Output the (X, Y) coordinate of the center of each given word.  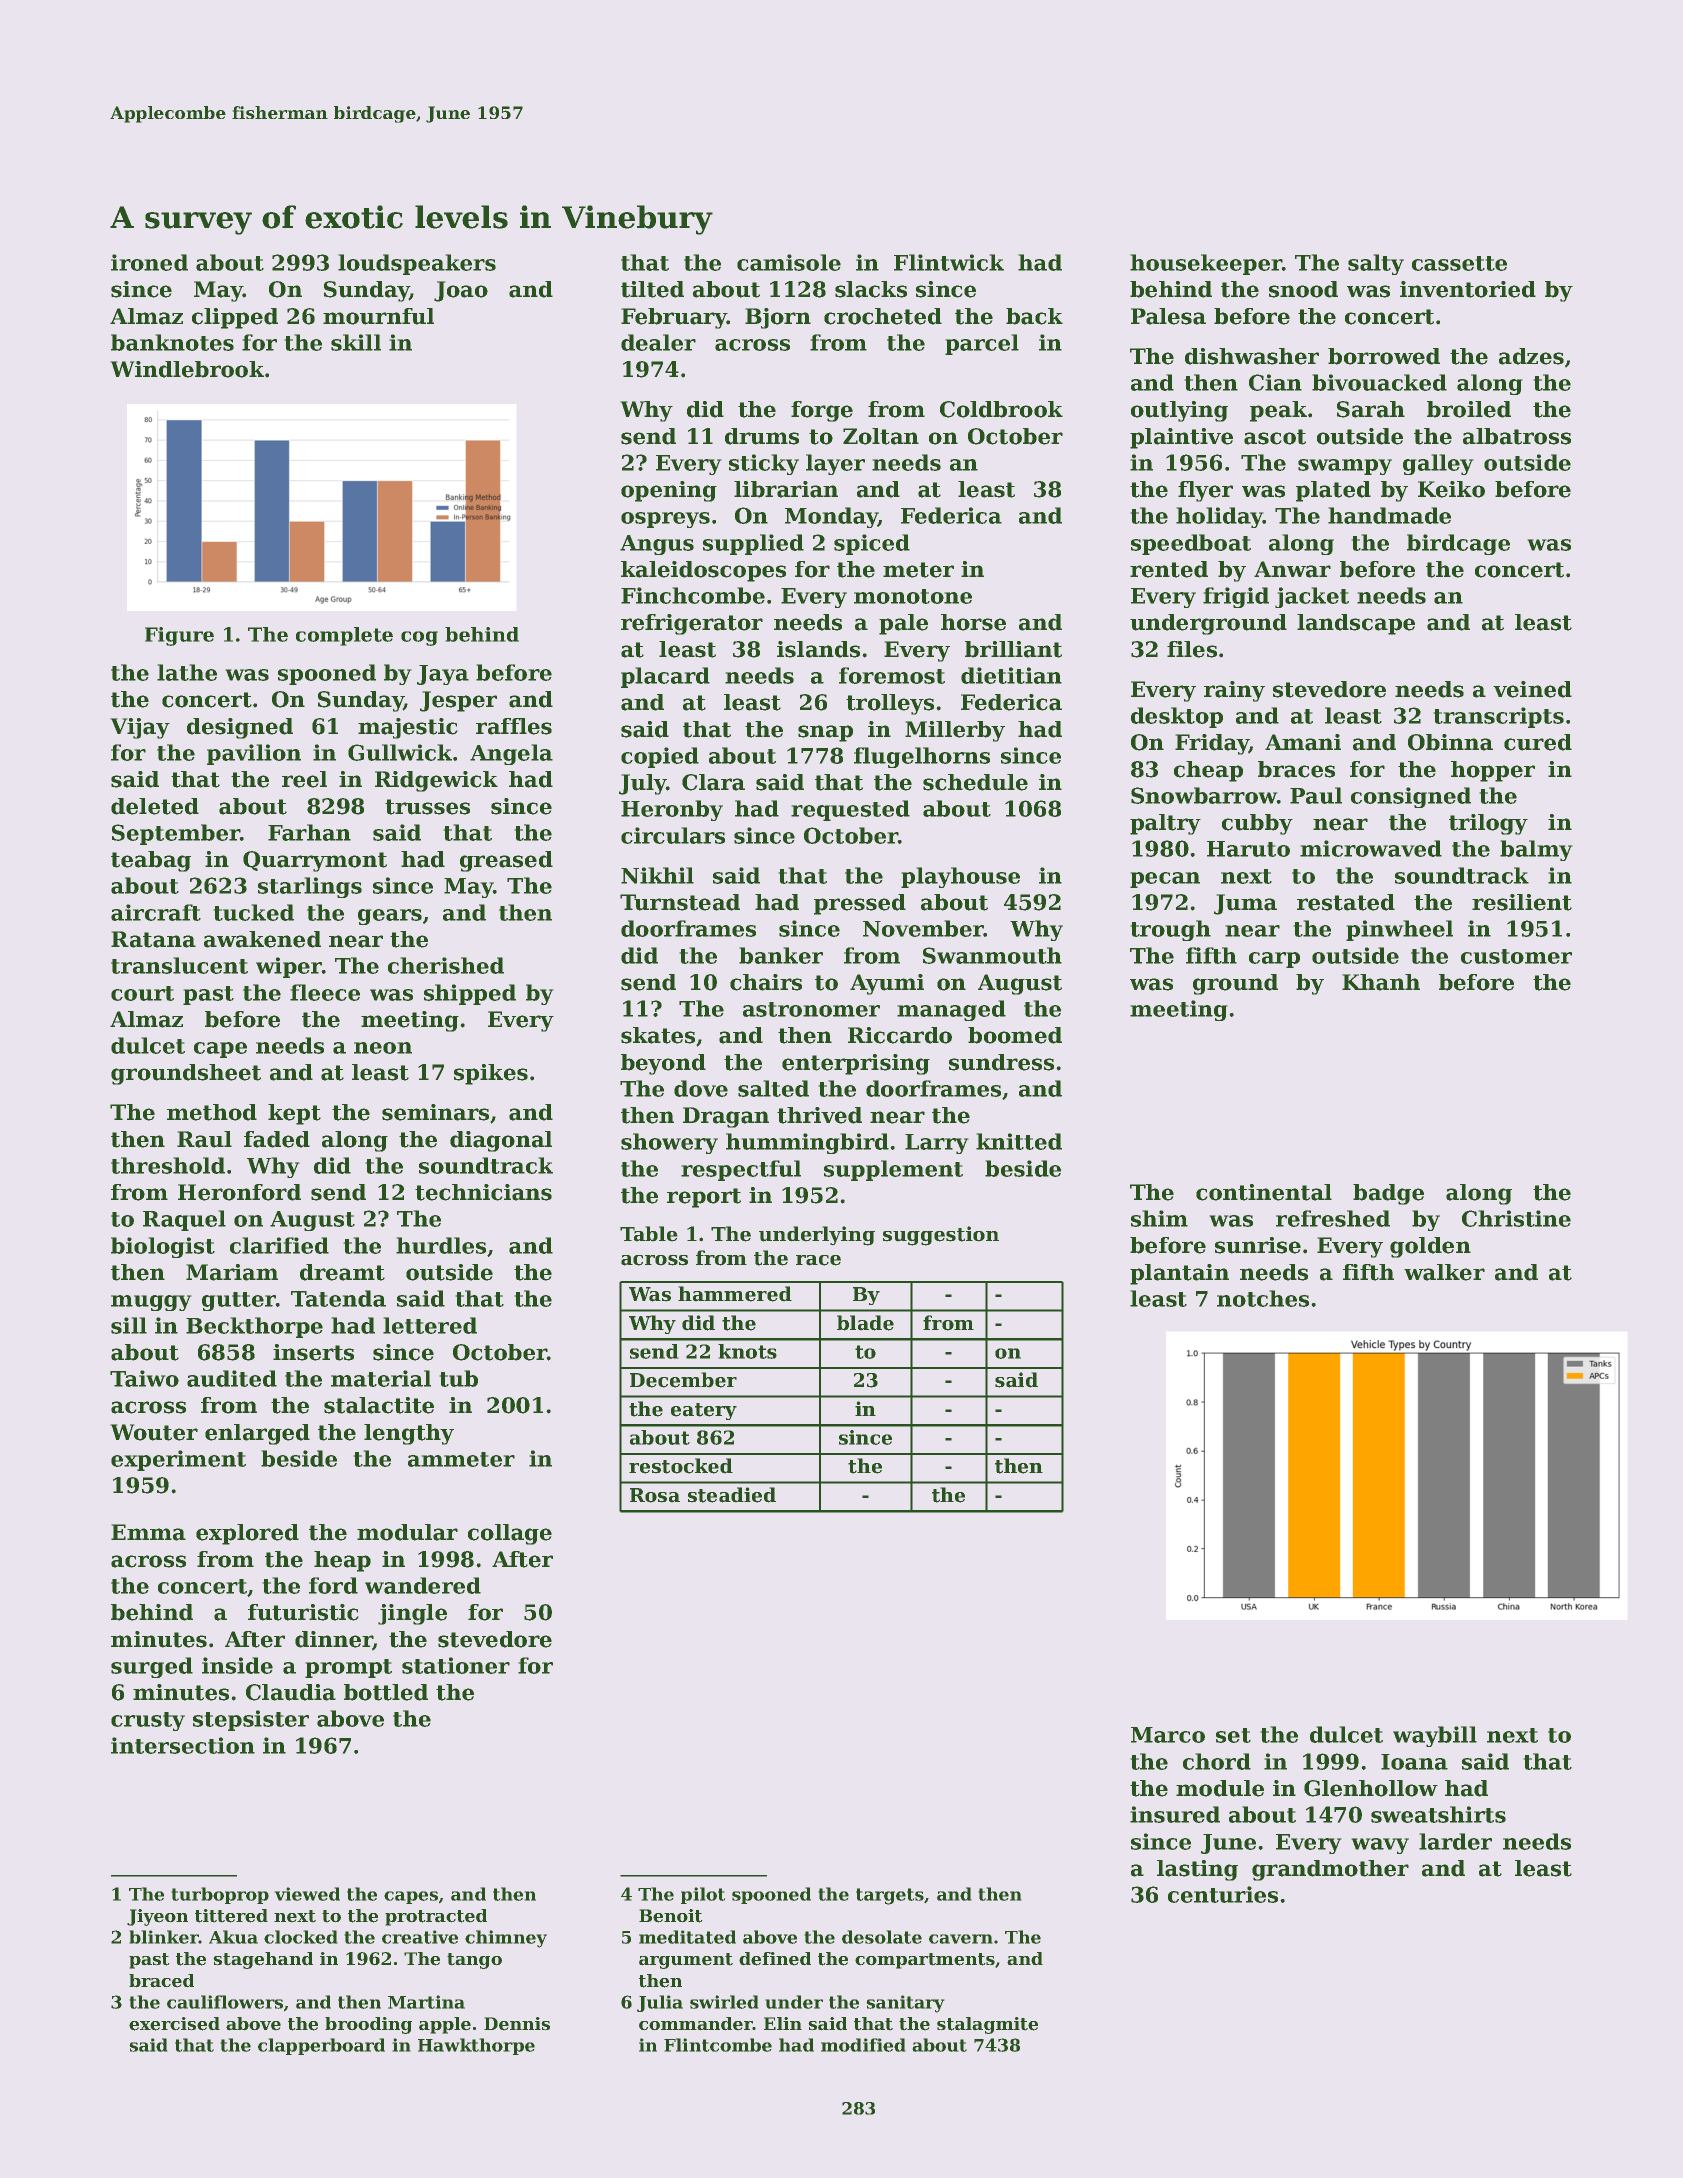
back (1034, 316)
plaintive (1181, 438)
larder (1455, 1841)
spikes (491, 1074)
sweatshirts (1438, 1814)
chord (1217, 1761)
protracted (436, 1917)
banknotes (172, 342)
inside (237, 1665)
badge (1388, 1194)
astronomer (811, 1009)
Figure (179, 636)
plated (1333, 491)
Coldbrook (1001, 409)
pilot (703, 1895)
